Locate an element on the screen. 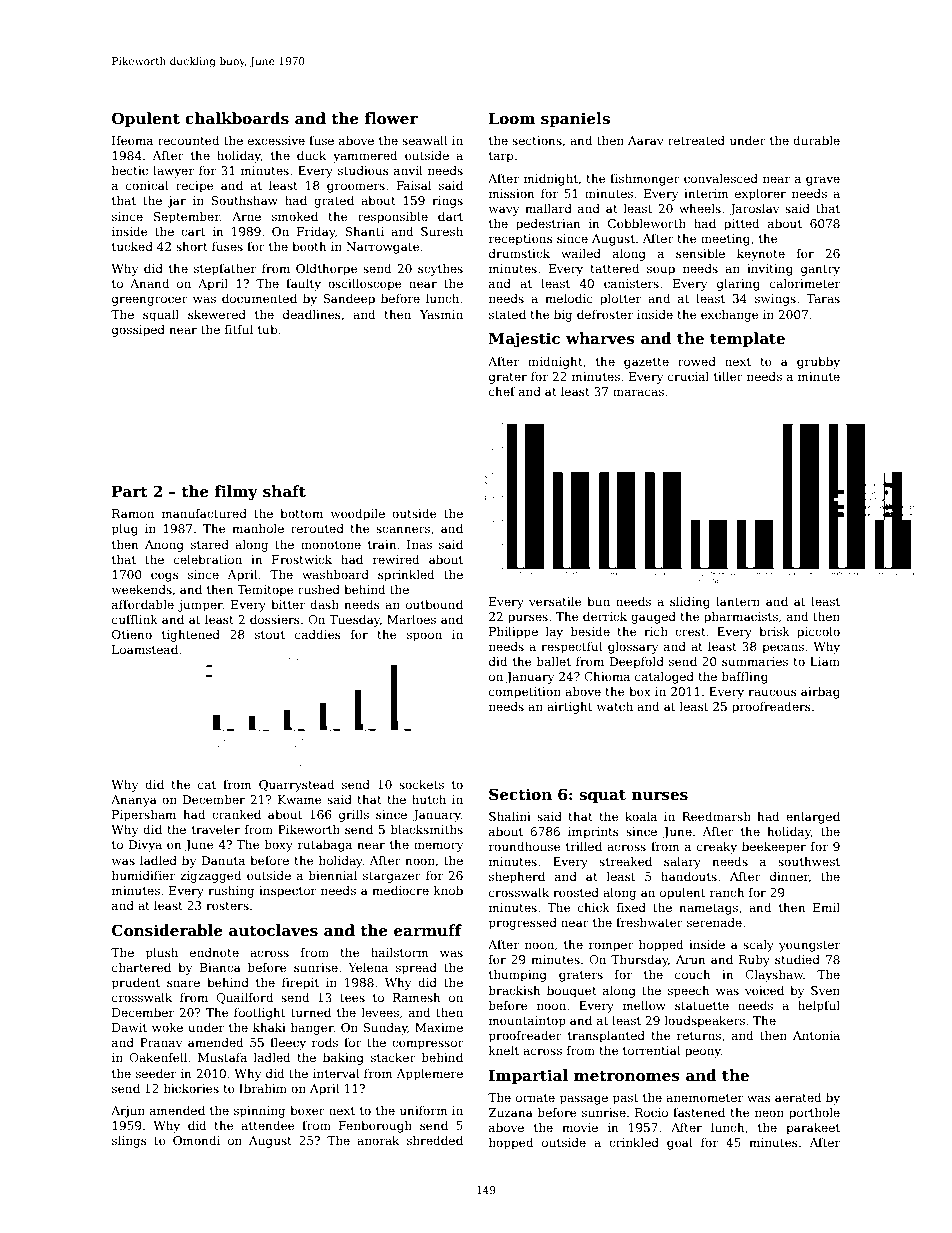 The height and width of the screenshot is (1233, 952). tiller is located at coordinates (728, 376).
